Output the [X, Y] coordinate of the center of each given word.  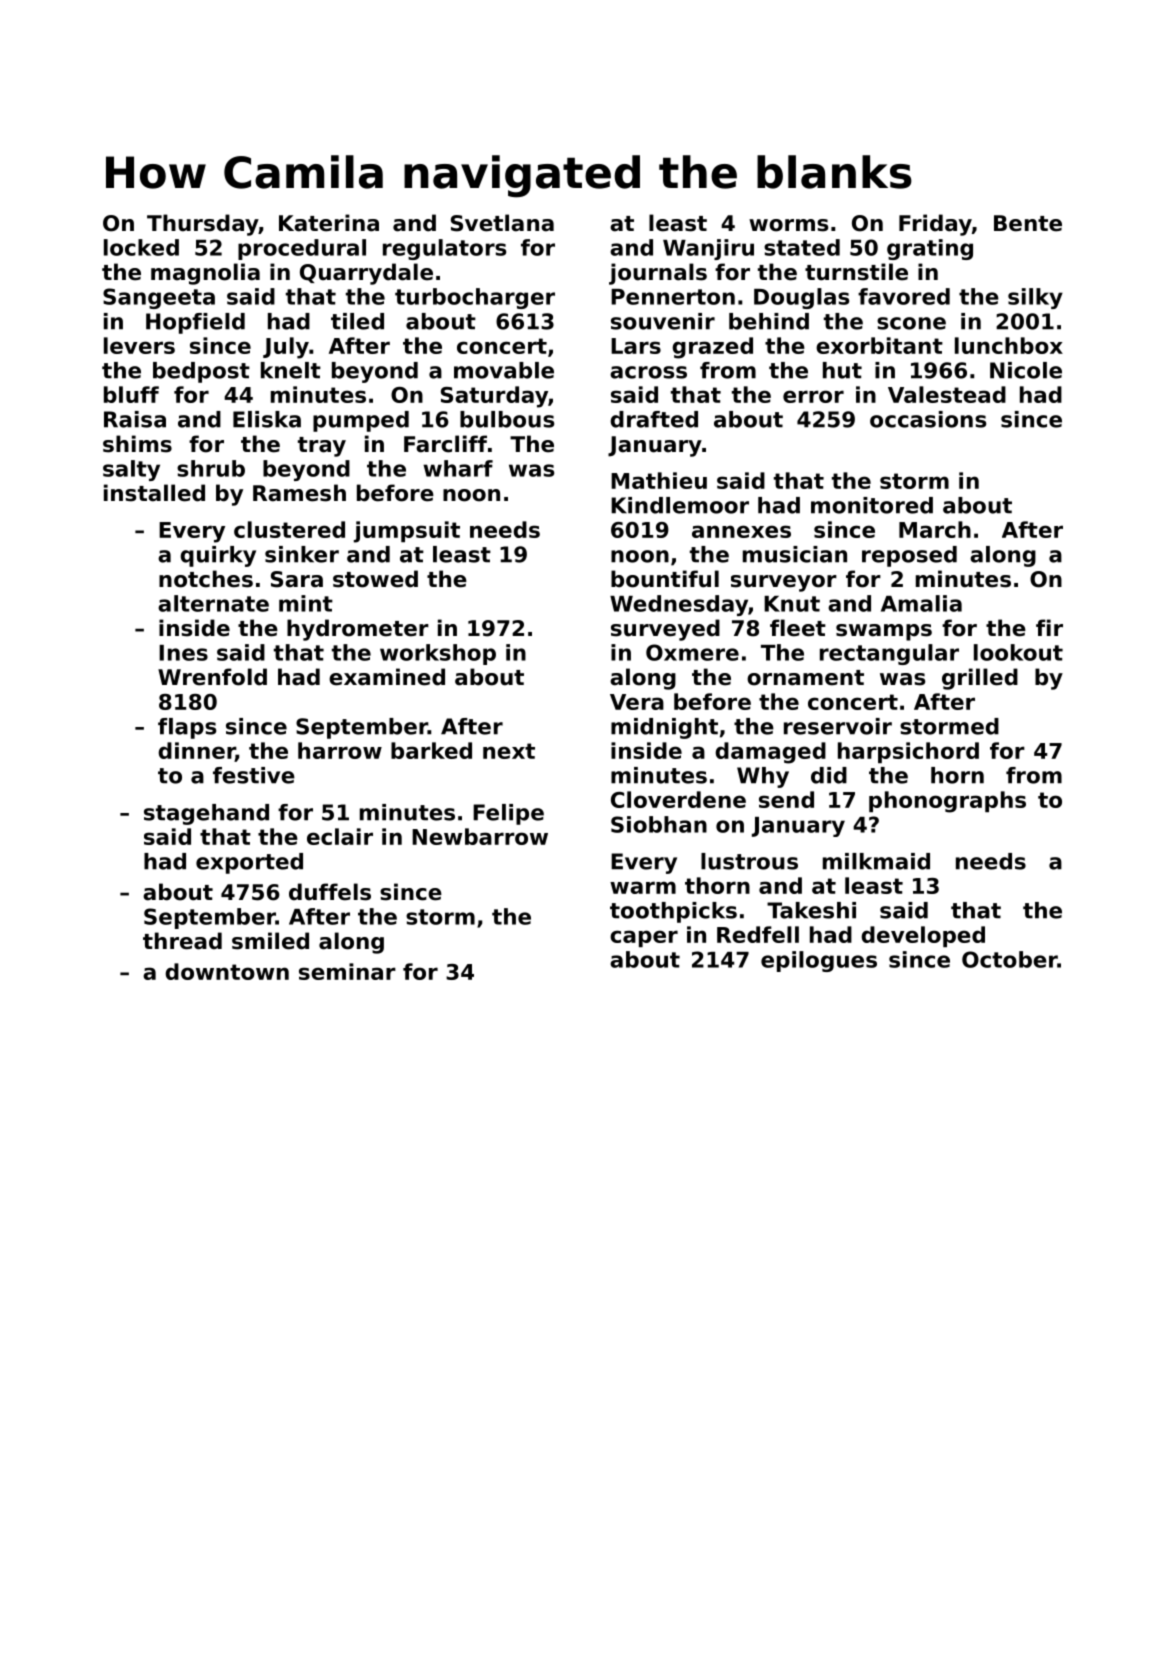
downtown [227, 971]
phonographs [947, 802]
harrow [340, 750]
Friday [935, 225]
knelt [291, 370]
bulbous [507, 419]
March [935, 529]
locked [141, 247]
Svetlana [502, 223]
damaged [770, 753]
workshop [438, 654]
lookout [1018, 652]
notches [206, 579]
